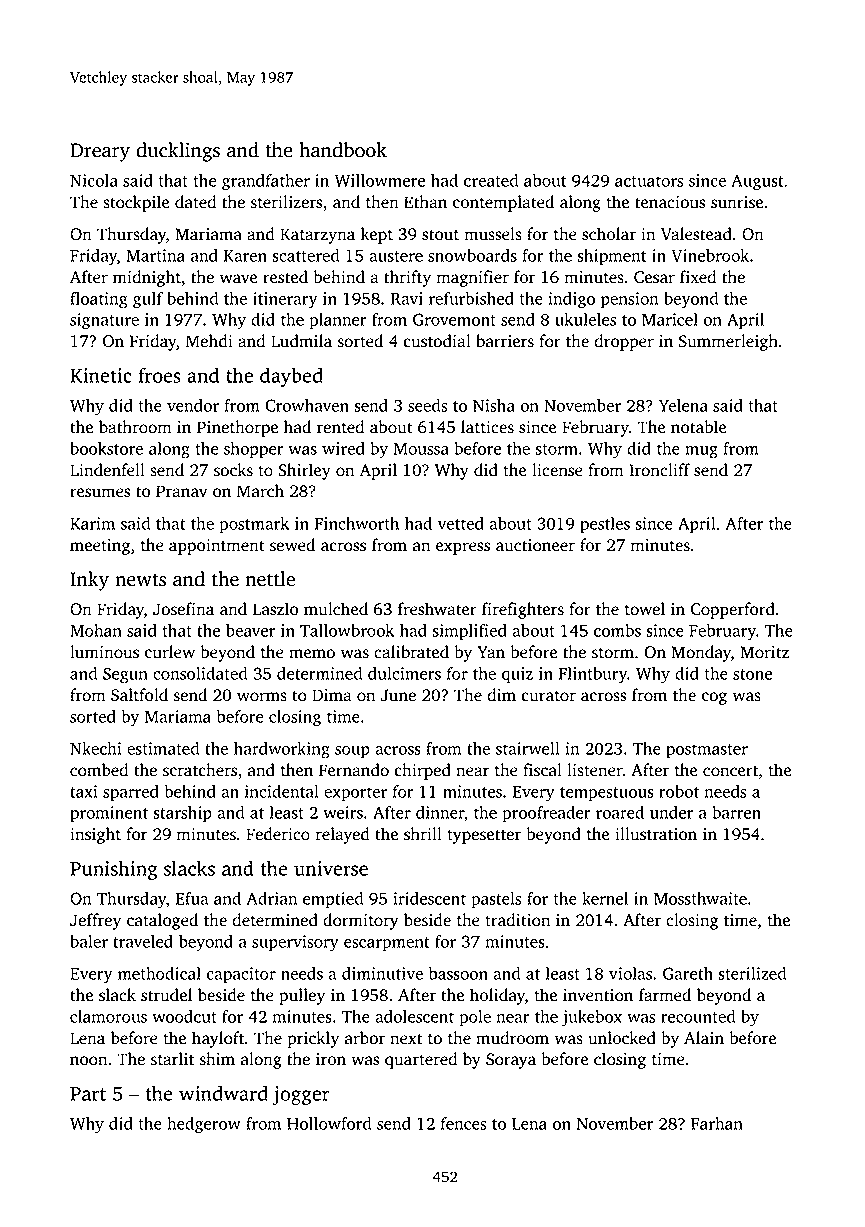  What do you see at coordinates (645, 609) in the image?
I see `towel` at bounding box center [645, 609].
